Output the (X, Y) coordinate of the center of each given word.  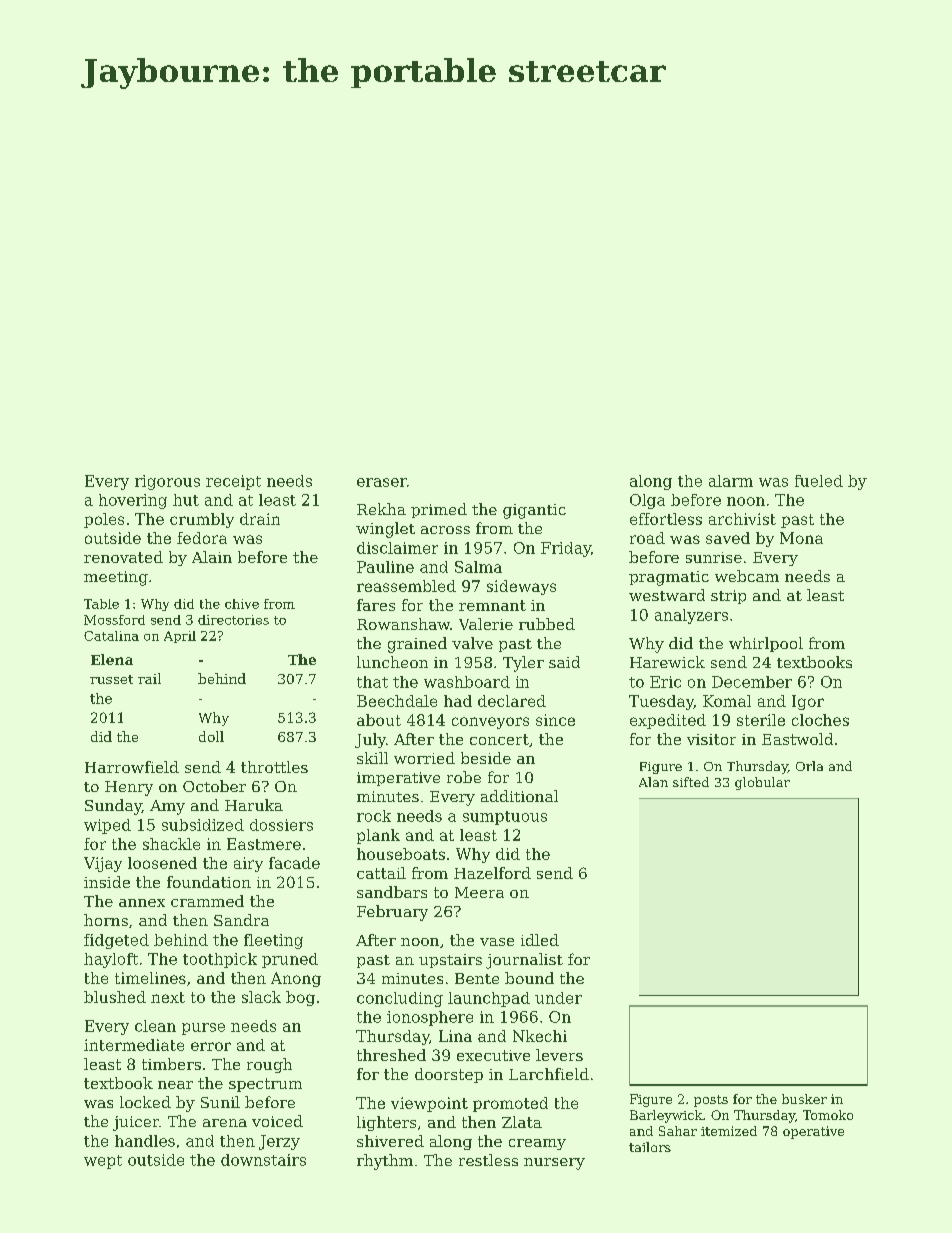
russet (111, 679)
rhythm (385, 1162)
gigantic (534, 511)
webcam (747, 576)
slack (261, 997)
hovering (133, 501)
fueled (819, 481)
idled (540, 940)
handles (145, 1141)
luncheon (392, 662)
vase (497, 942)
